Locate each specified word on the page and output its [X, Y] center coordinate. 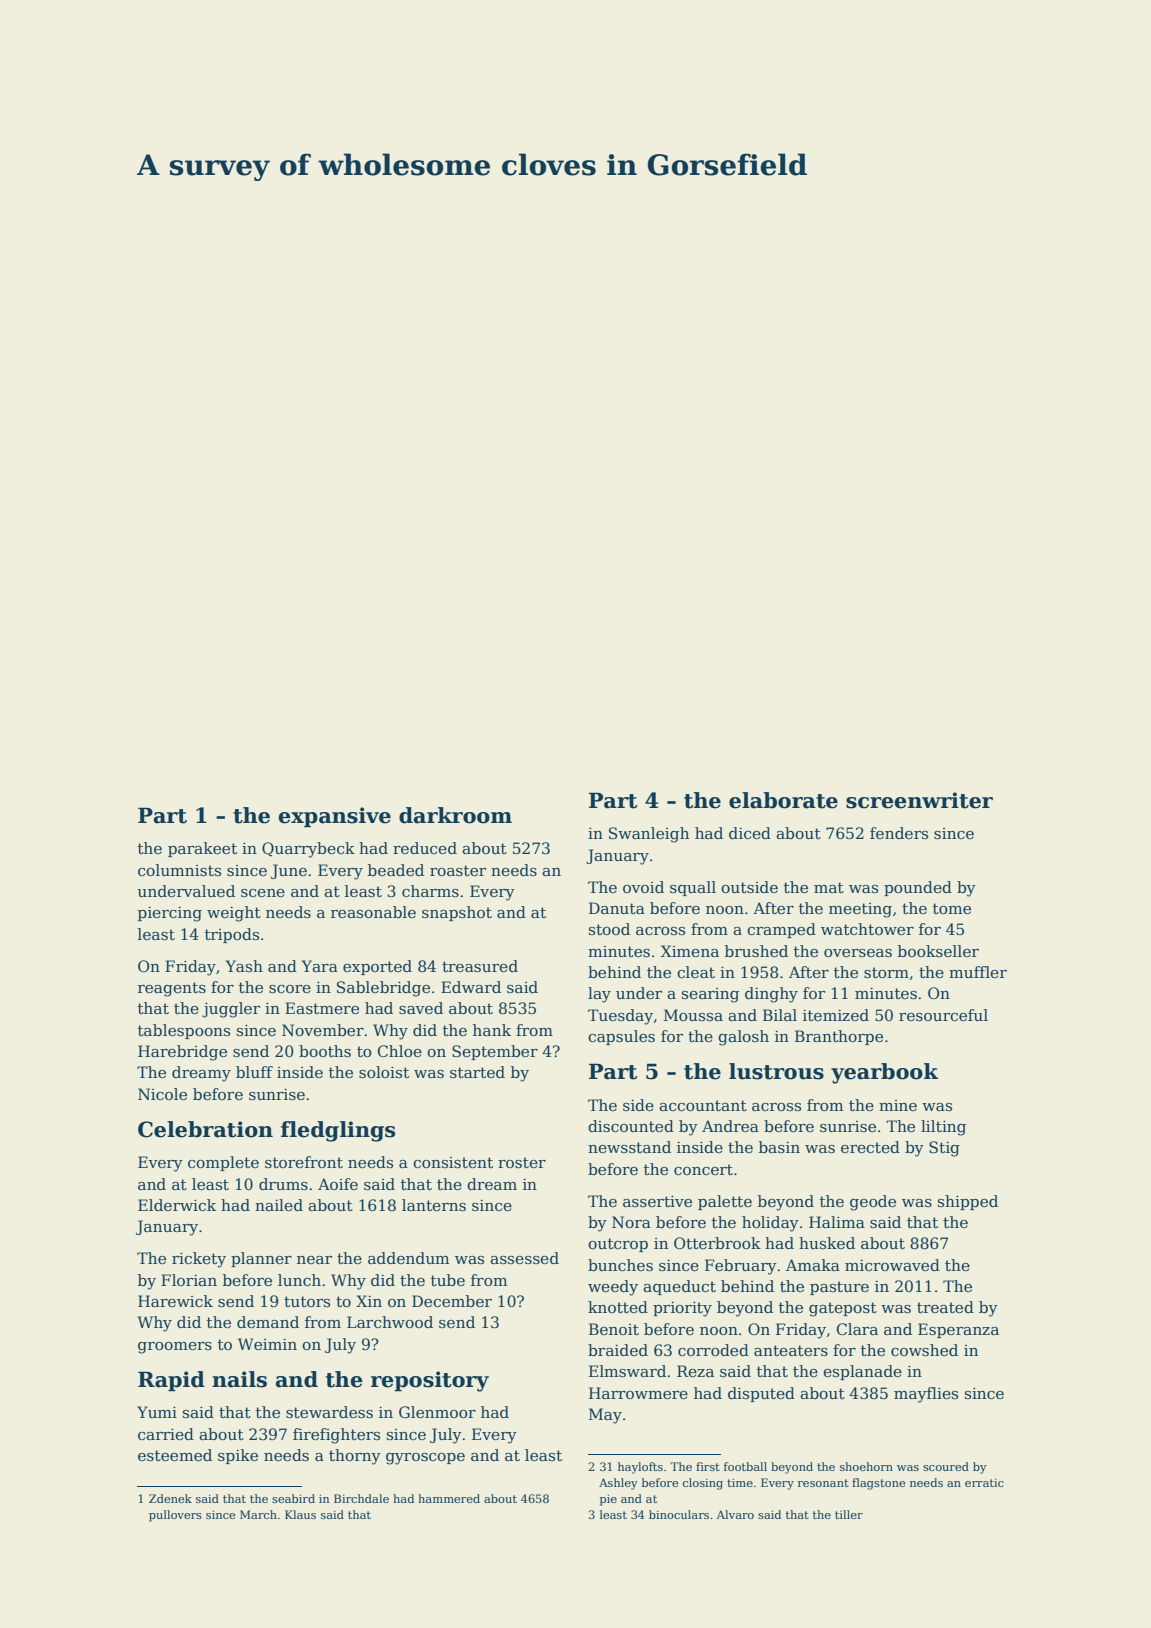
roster [522, 1162]
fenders [899, 833]
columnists [179, 870]
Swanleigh [649, 835]
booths [325, 1051]
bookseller [938, 951]
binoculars [679, 1514]
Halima [837, 1222]
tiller [849, 1514]
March [258, 1514]
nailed [279, 1205]
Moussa [693, 1015]
